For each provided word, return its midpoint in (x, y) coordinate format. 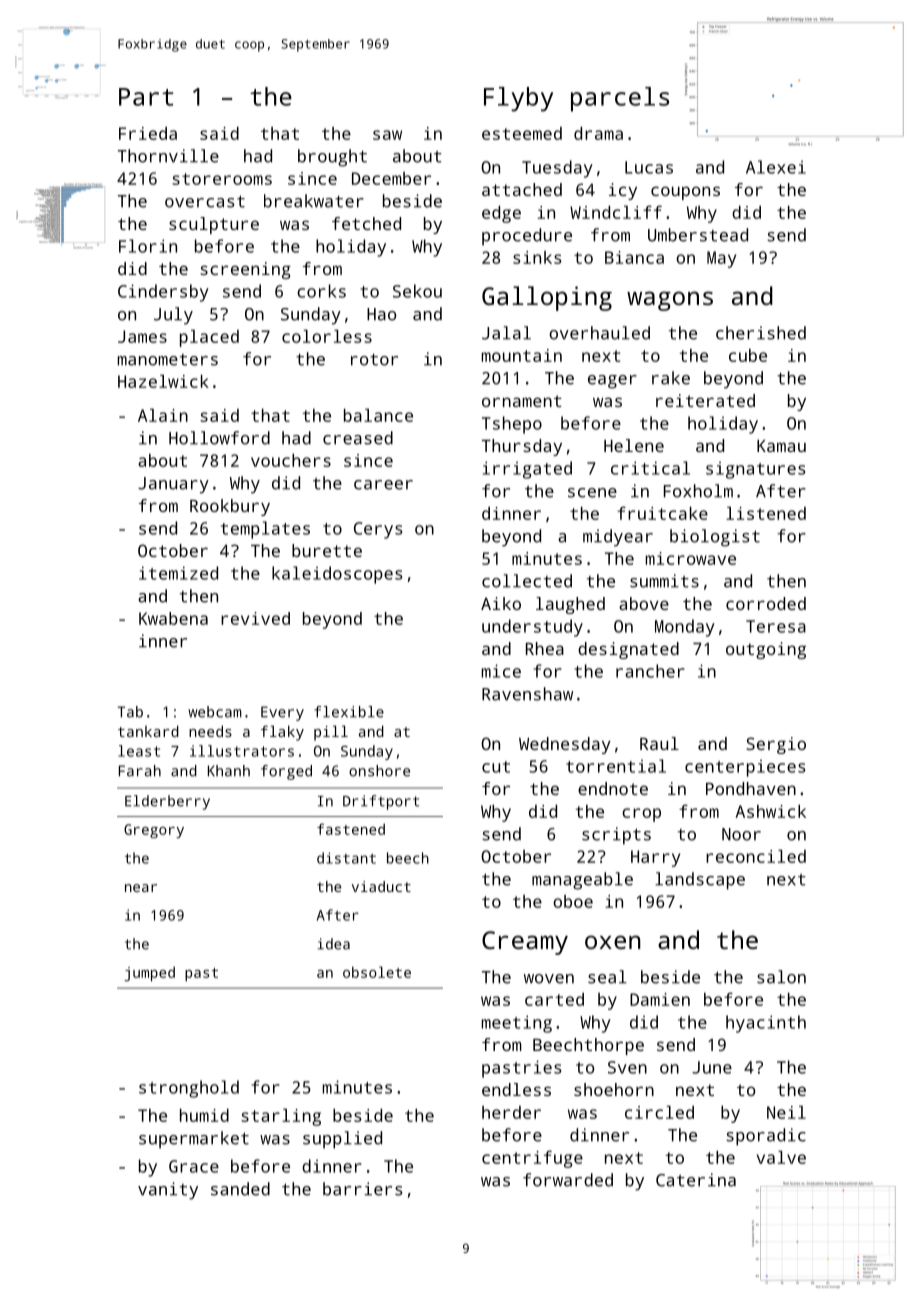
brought (332, 158)
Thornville (168, 156)
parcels (620, 99)
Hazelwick (163, 381)
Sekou (417, 291)
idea (334, 944)
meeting (517, 1024)
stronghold (189, 1089)
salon (781, 977)
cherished (761, 333)
